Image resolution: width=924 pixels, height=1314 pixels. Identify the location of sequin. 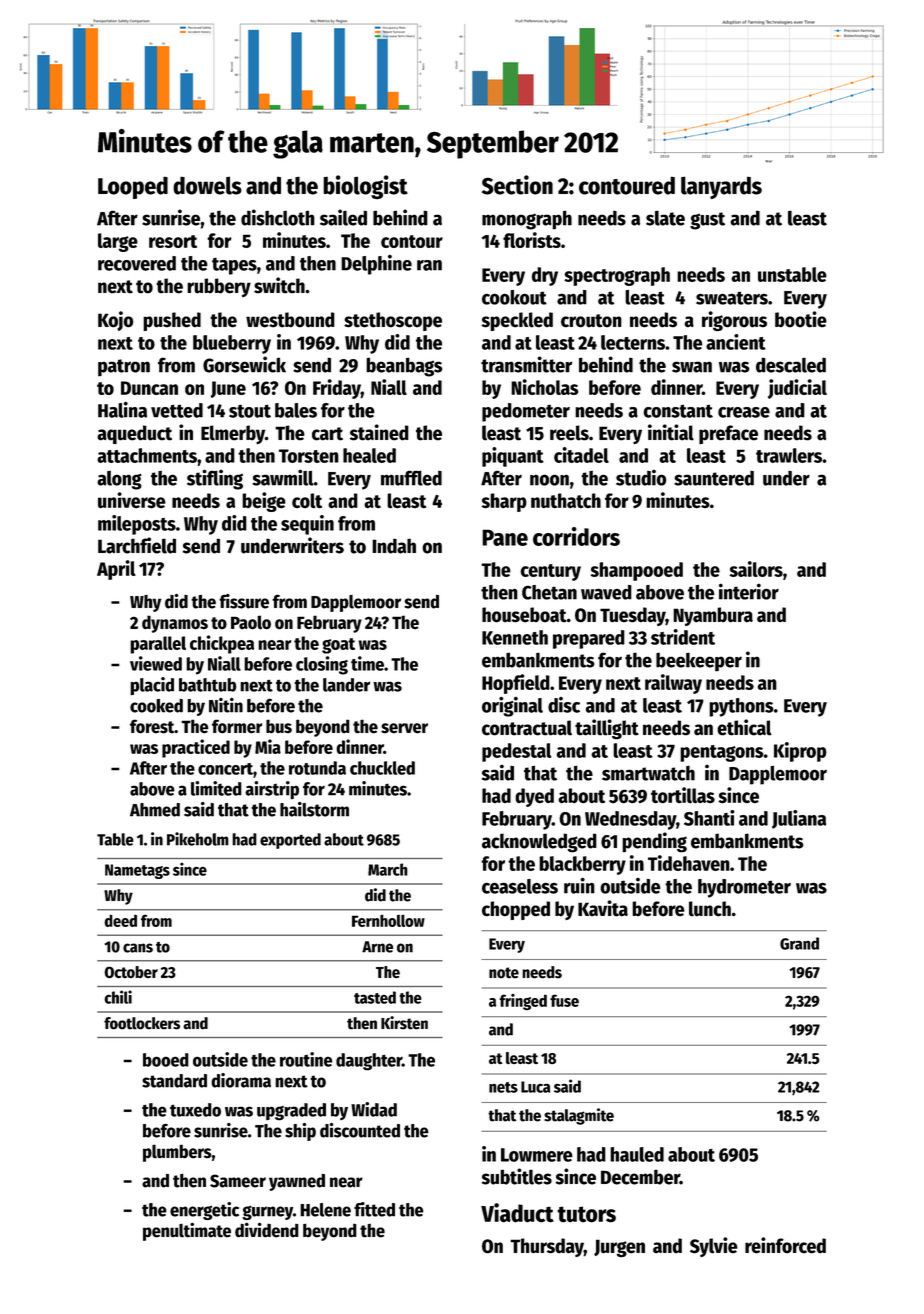
(307, 525).
